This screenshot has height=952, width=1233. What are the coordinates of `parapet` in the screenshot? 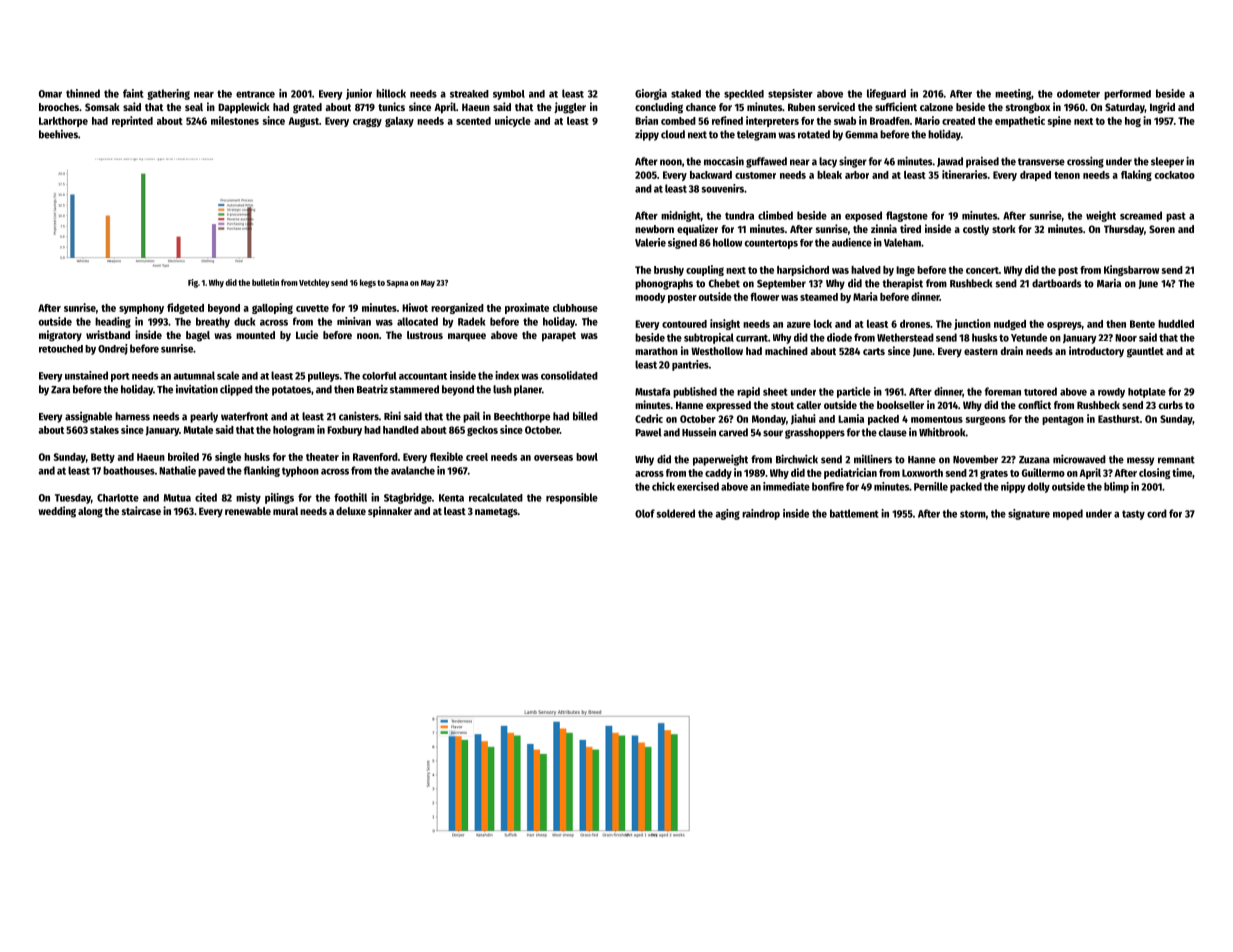 It's located at (559, 337).
